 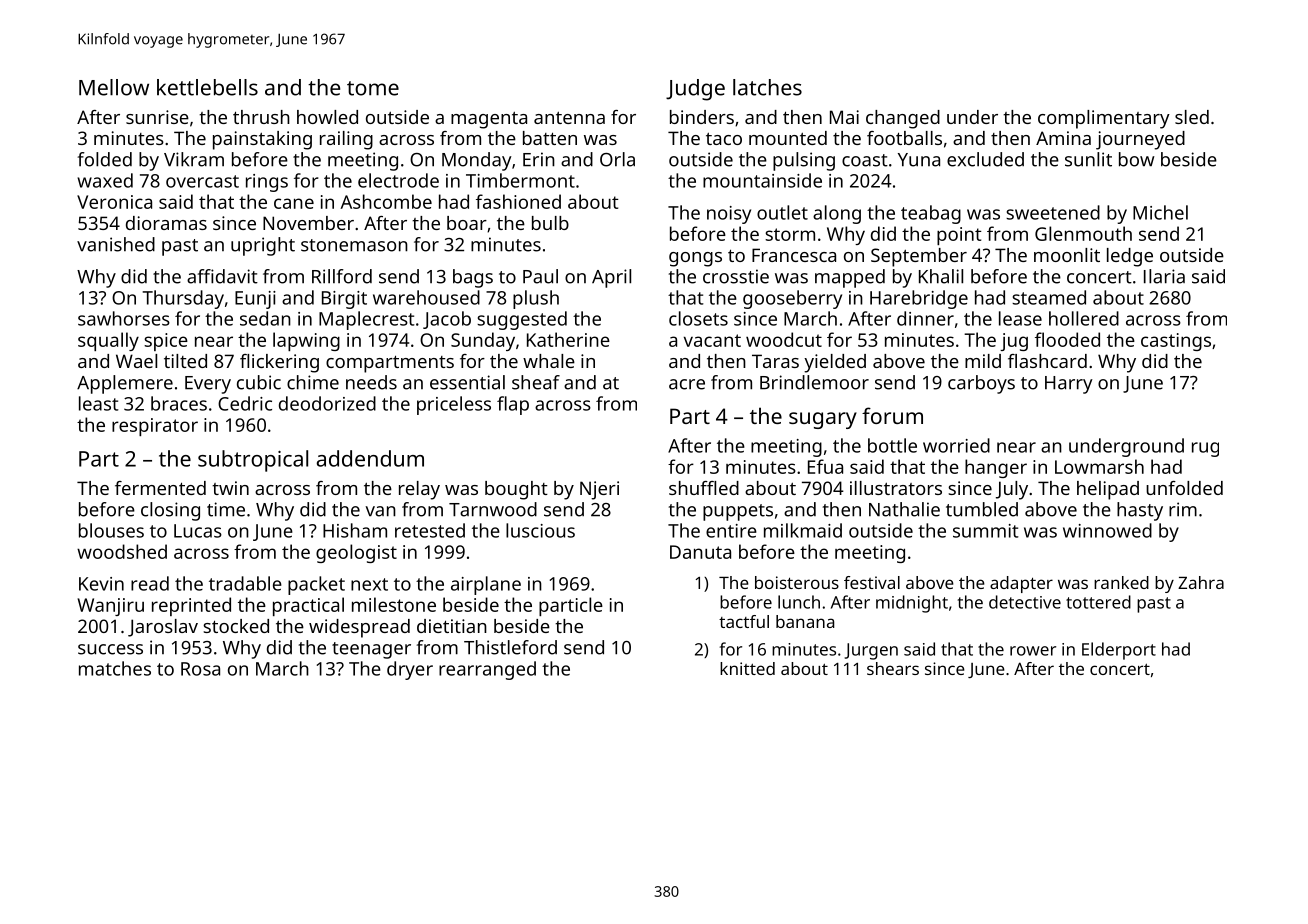 What do you see at coordinates (114, 87) in the screenshot?
I see `Mellow` at bounding box center [114, 87].
